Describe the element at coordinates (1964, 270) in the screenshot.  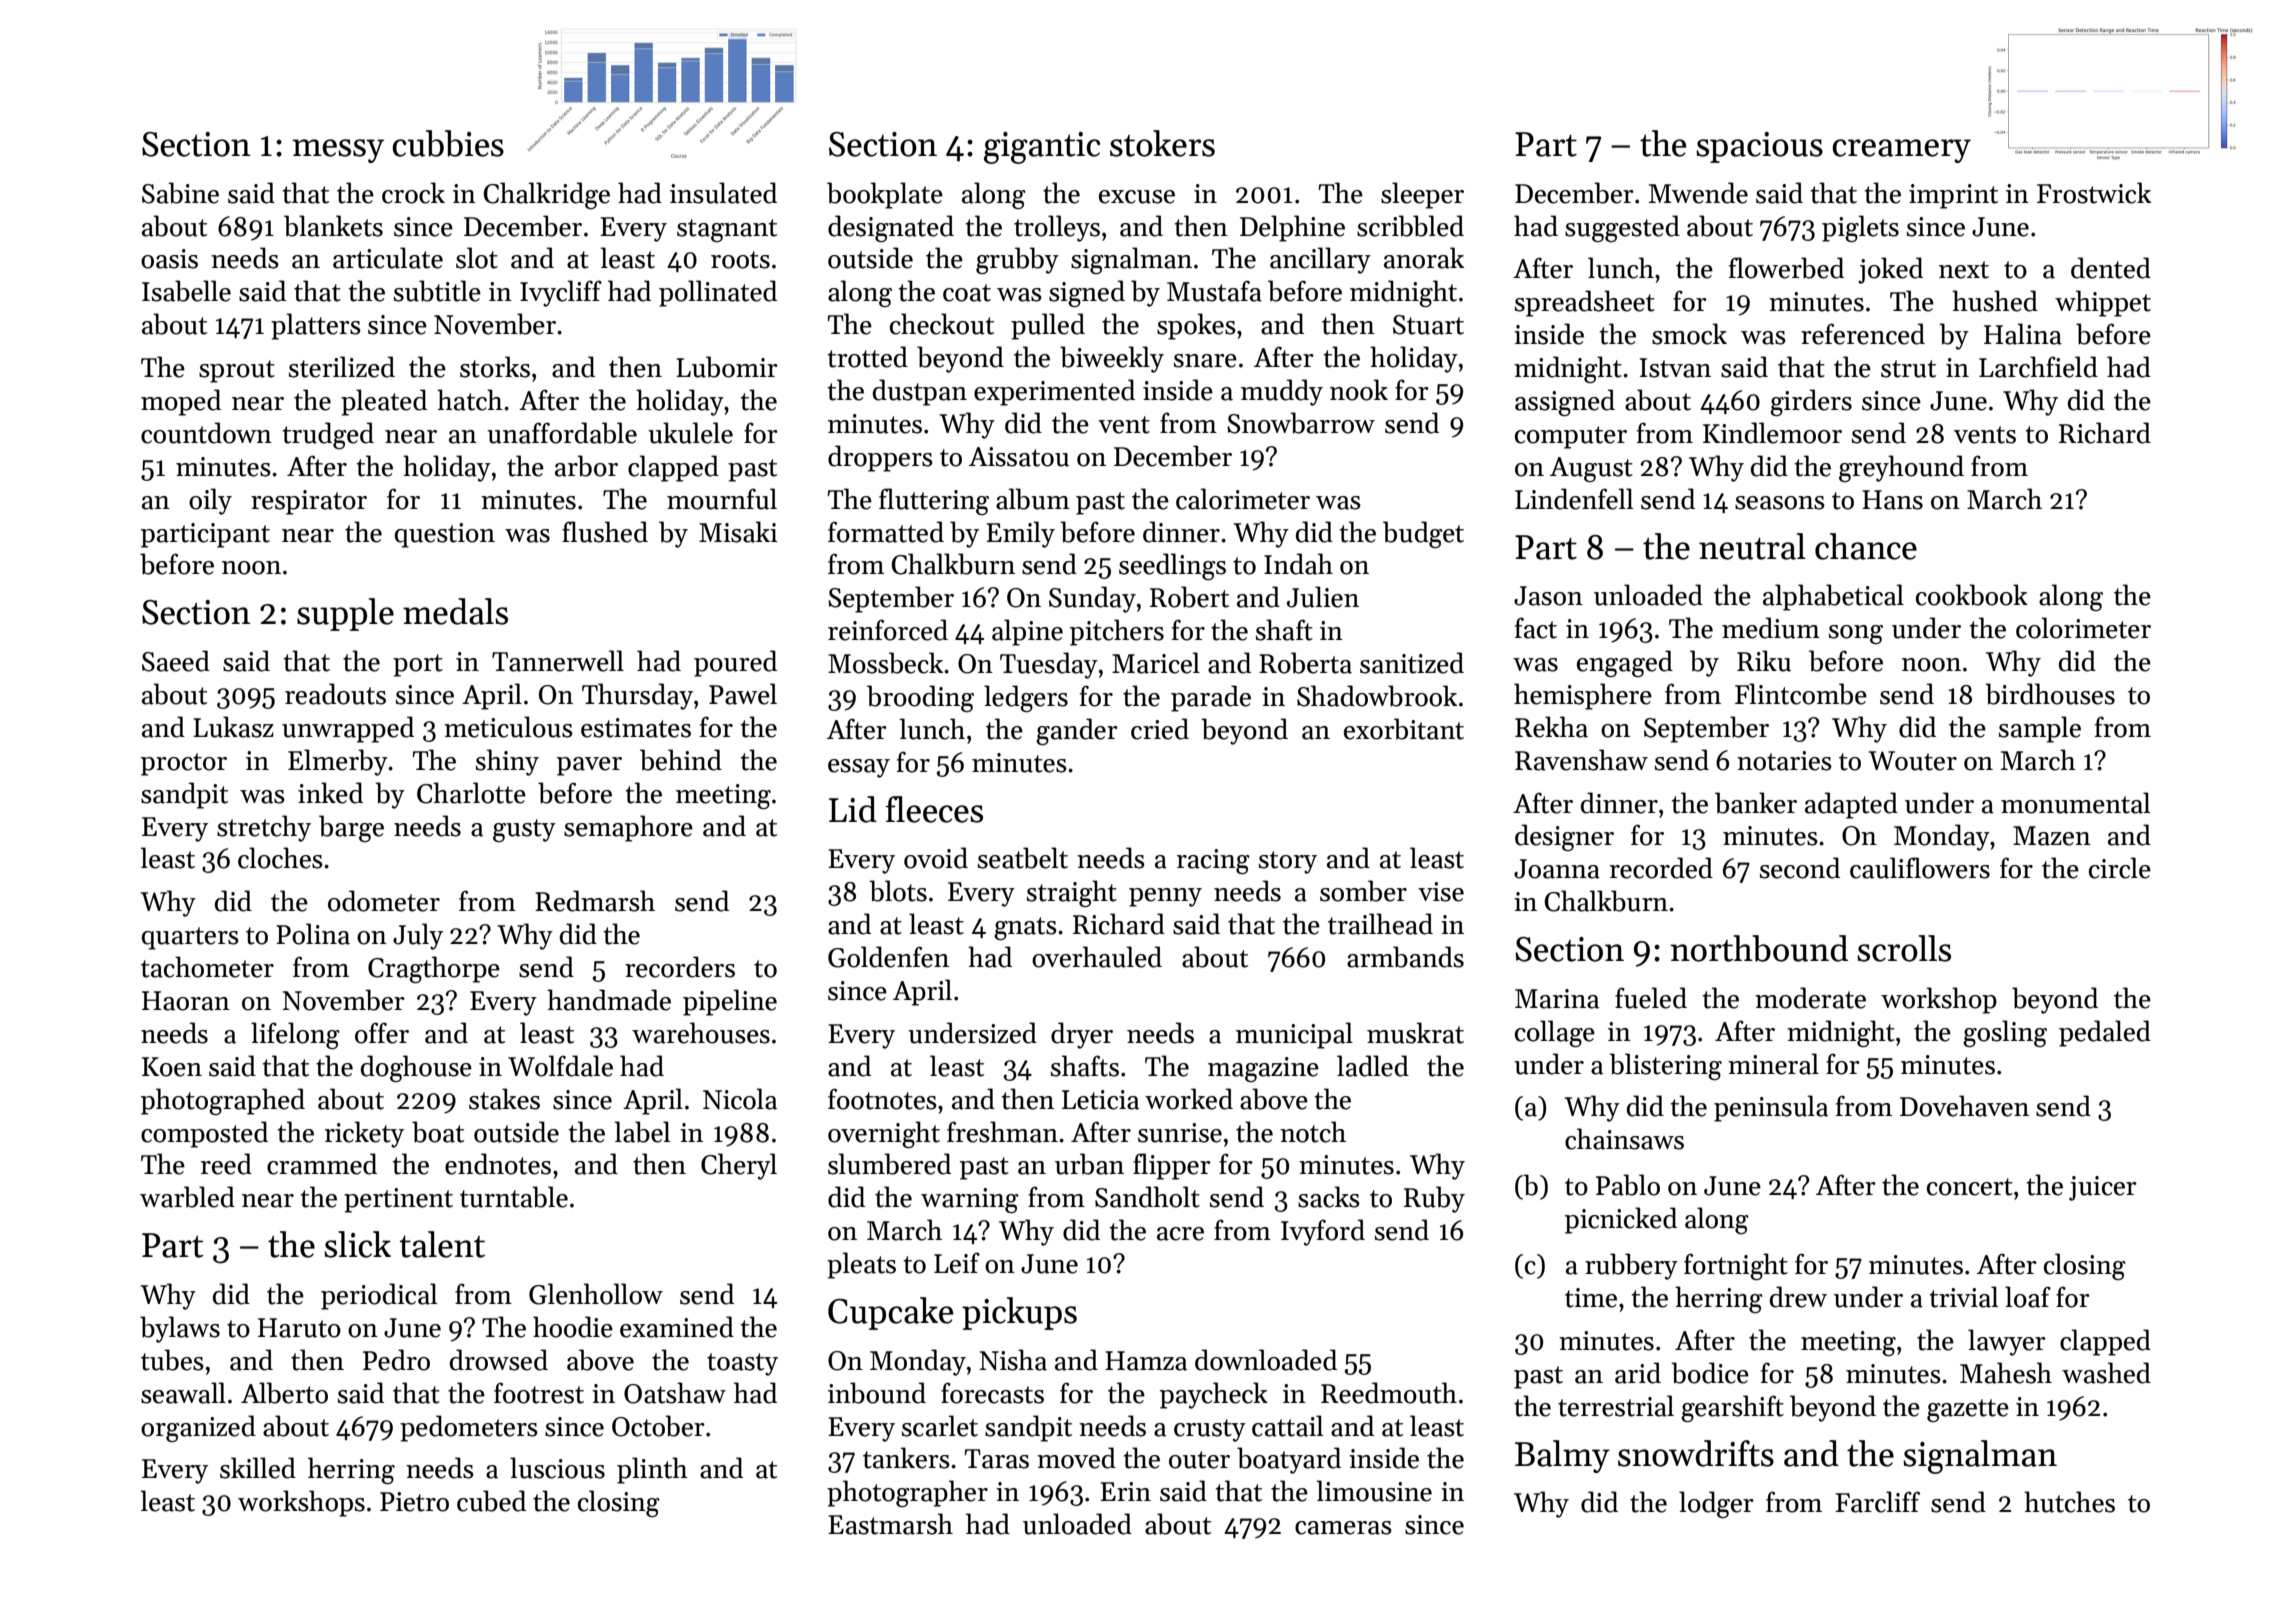
I see `next` at that location.
